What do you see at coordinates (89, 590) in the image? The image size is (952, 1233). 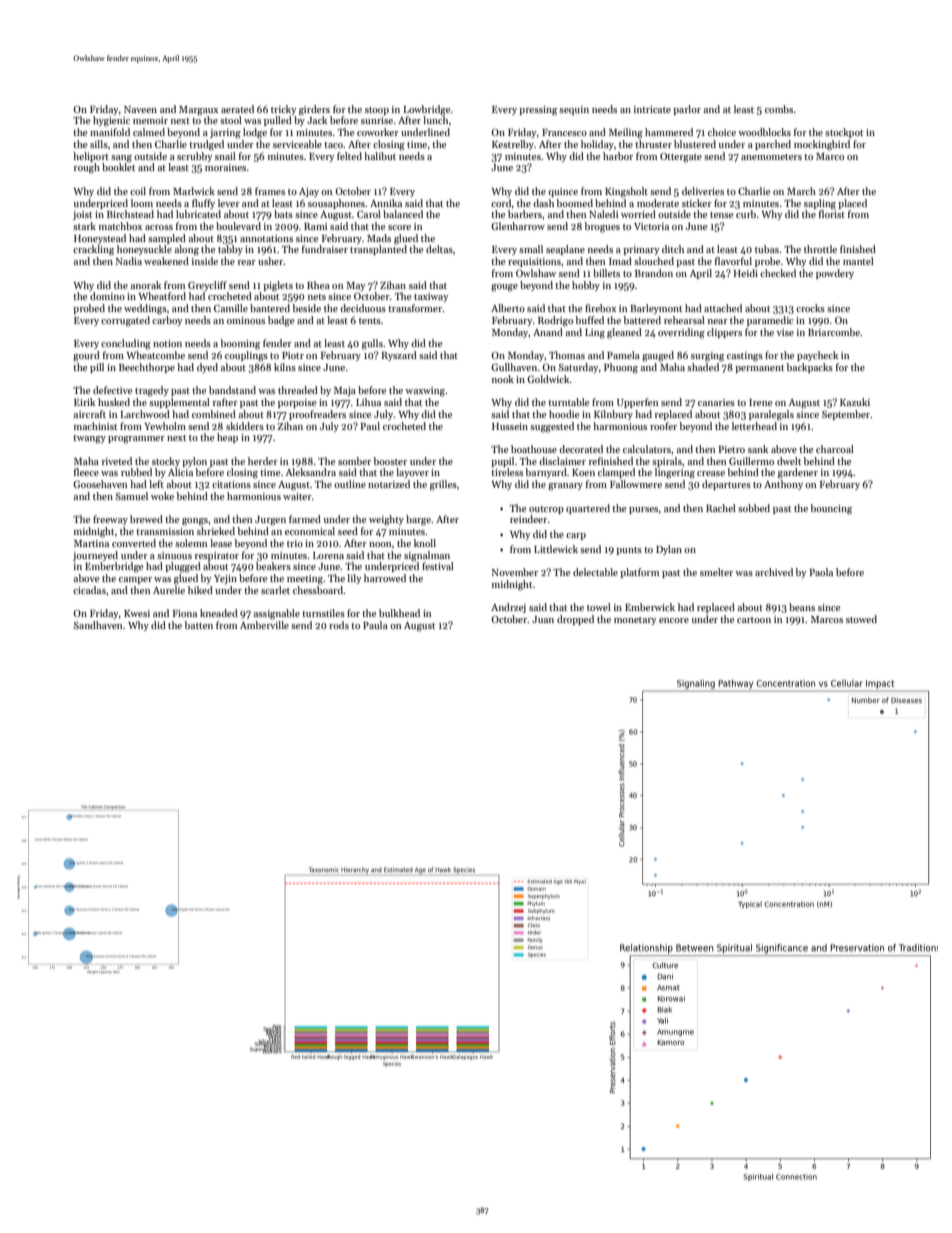 I see `cicadas` at bounding box center [89, 590].
